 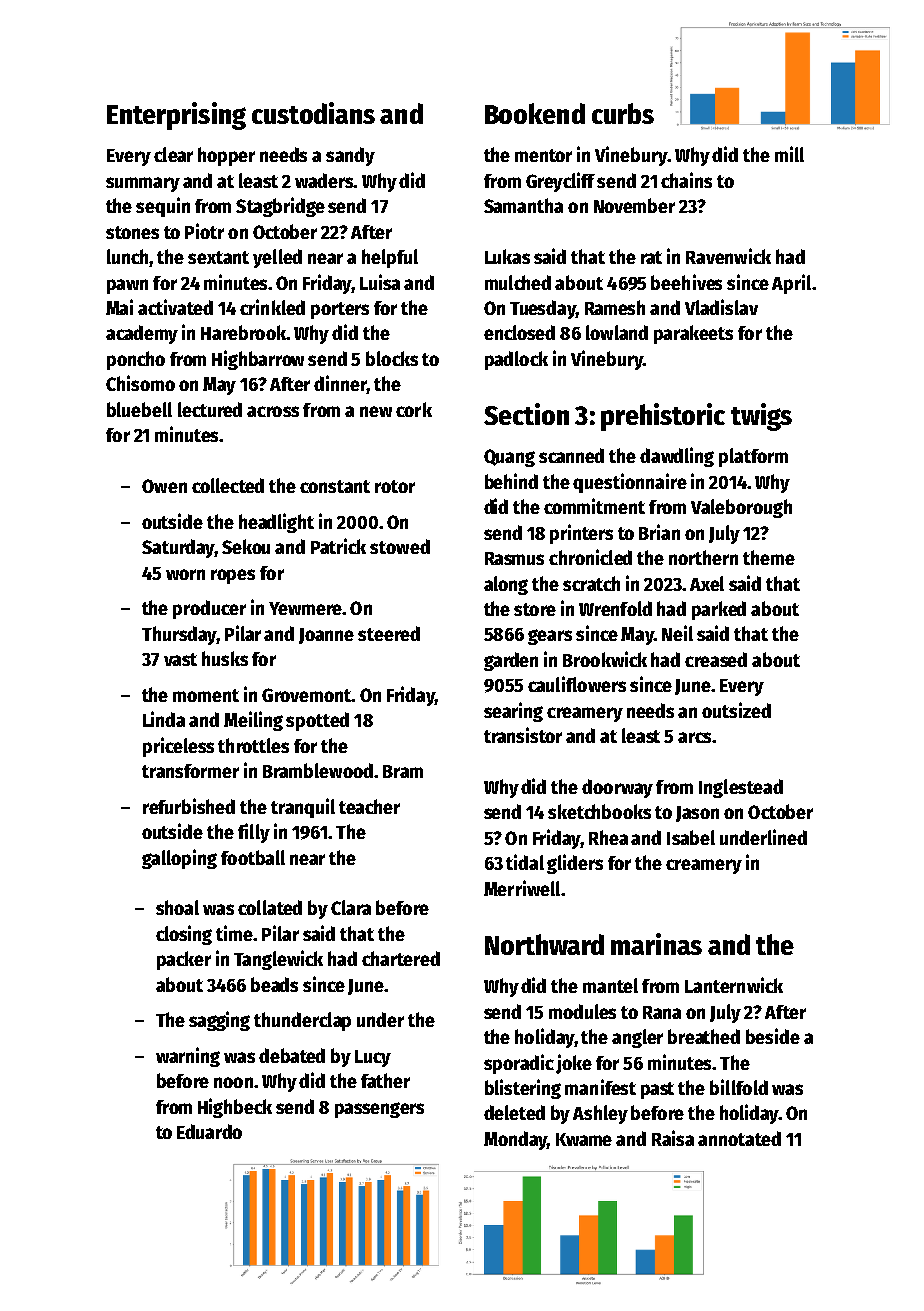 I want to click on Inglestead, so click(x=741, y=788).
